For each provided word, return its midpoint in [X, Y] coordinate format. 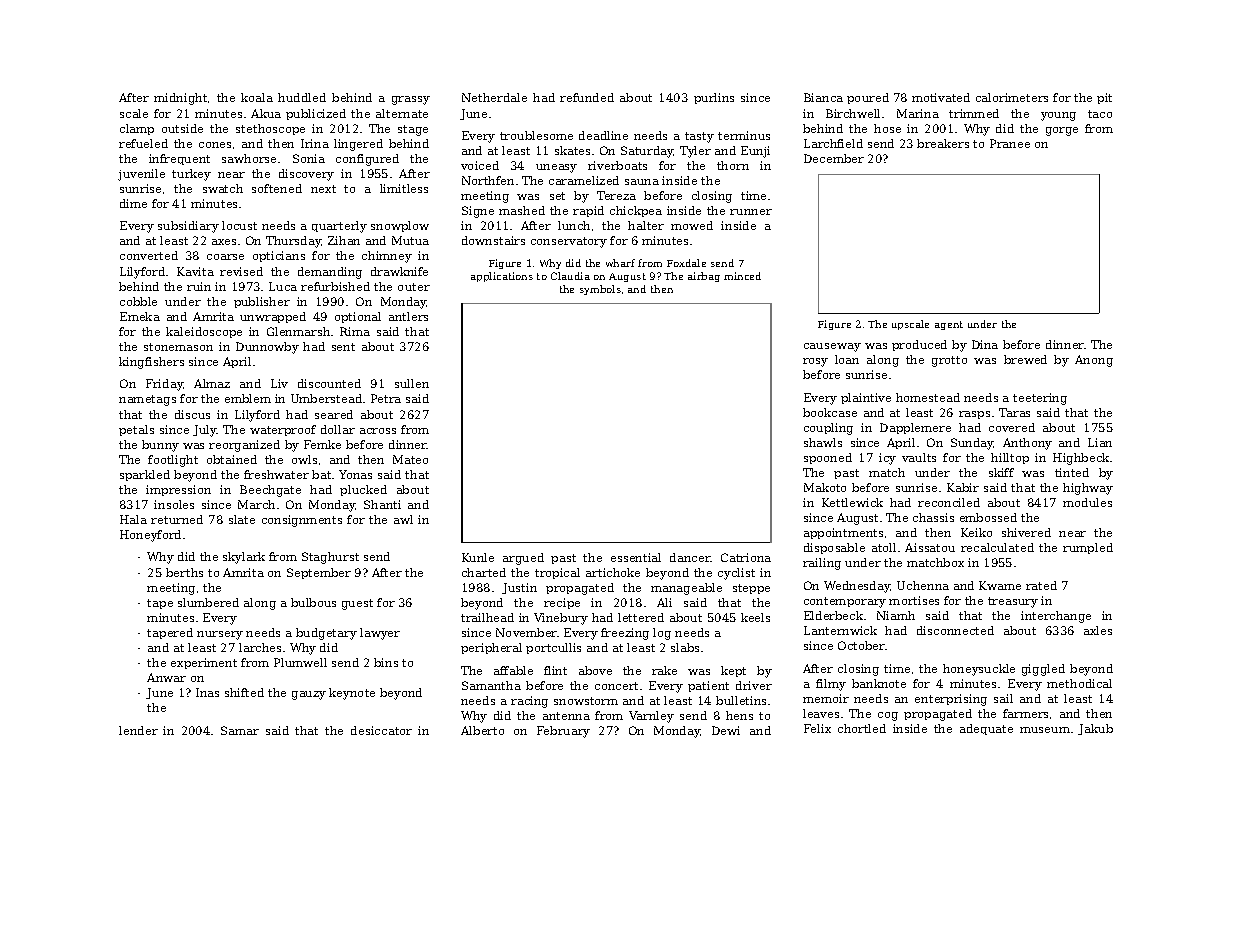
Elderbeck [833, 615]
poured [868, 98]
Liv [279, 383]
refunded [587, 97]
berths [184, 572]
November [526, 632]
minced [742, 276]
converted [149, 255]
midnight [180, 99]
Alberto [482, 730]
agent [949, 325]
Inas [207, 692]
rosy [815, 362]
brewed [1025, 359]
